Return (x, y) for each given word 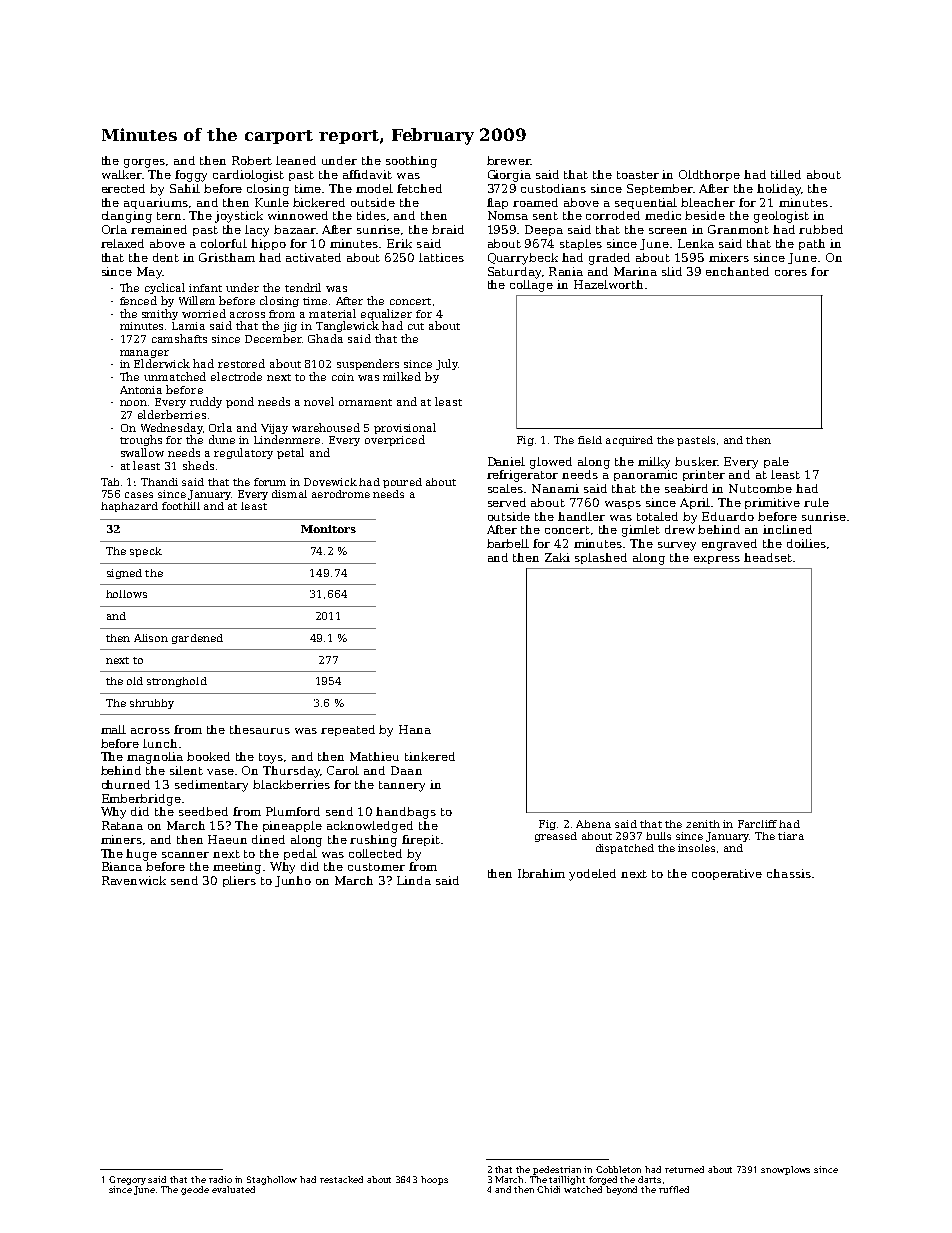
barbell (508, 543)
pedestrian (557, 1170)
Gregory (127, 1180)
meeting (237, 868)
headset (768, 557)
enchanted (737, 271)
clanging (127, 217)
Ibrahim (541, 873)
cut (416, 326)
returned (684, 1169)
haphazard (129, 507)
